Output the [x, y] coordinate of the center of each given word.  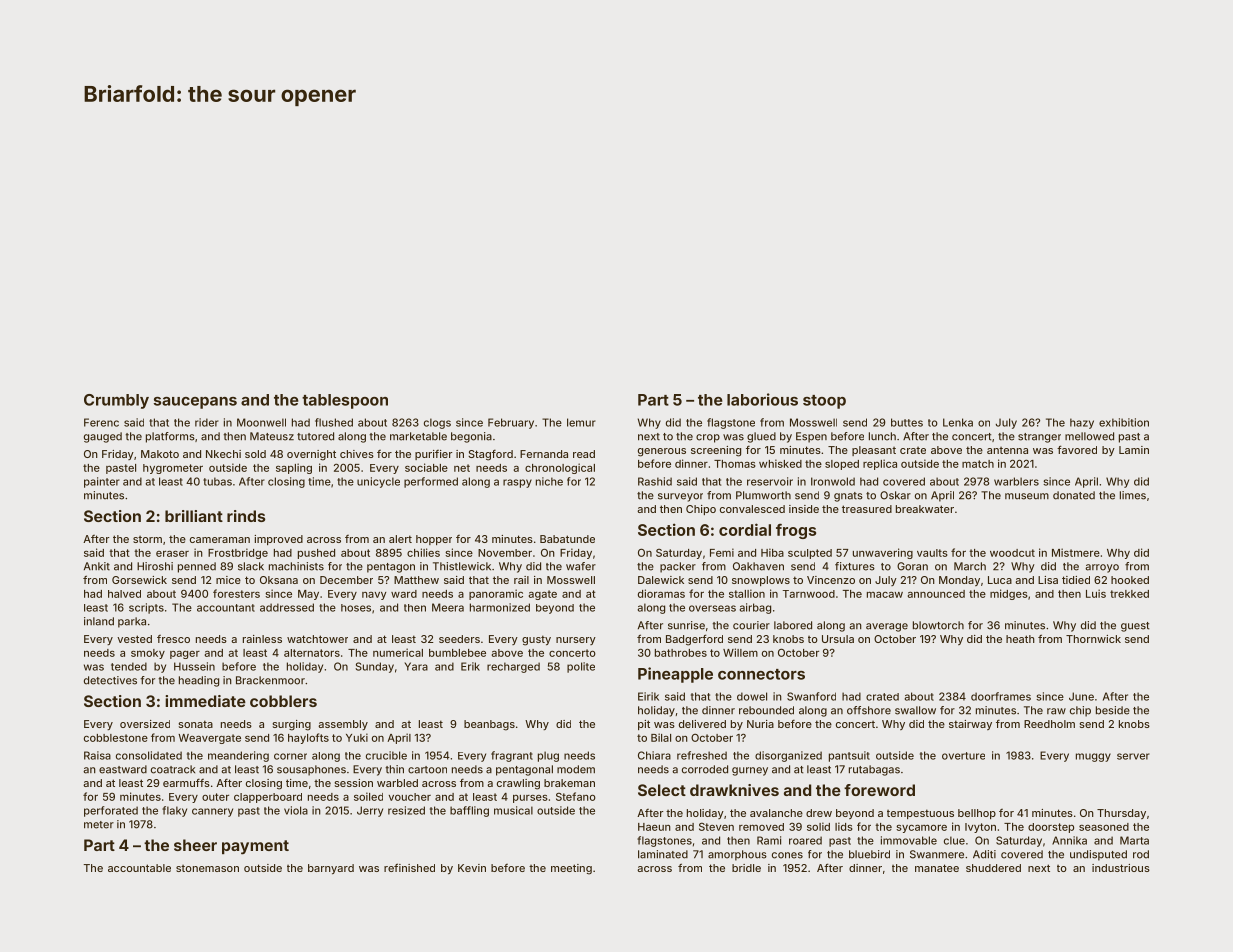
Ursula [838, 639]
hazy [1082, 423]
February [511, 423]
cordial [745, 529]
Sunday [374, 667]
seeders [459, 639]
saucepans [195, 403]
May [308, 595]
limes [1133, 495]
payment [255, 847]
